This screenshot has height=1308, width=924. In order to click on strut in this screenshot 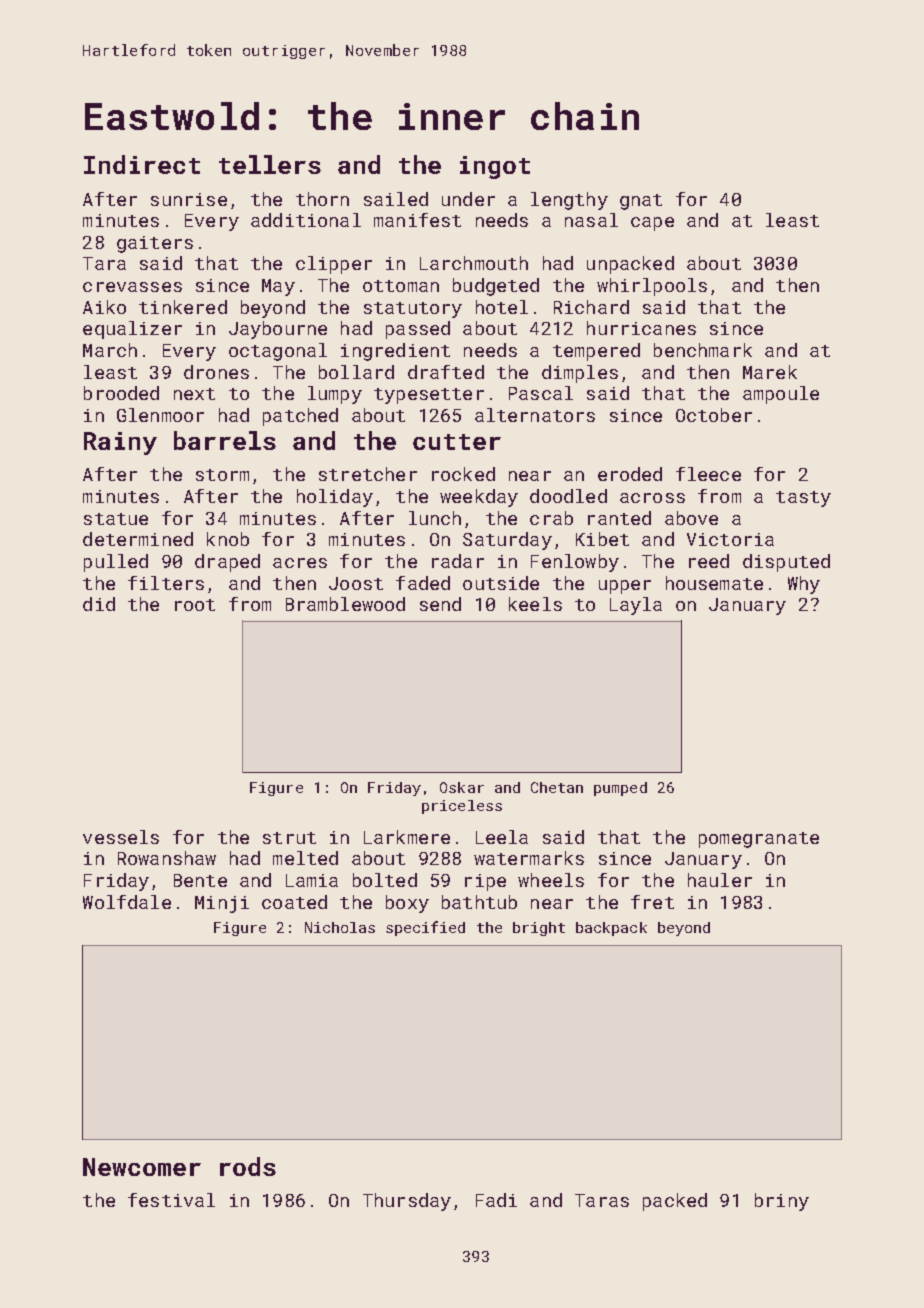, I will do `click(289, 838)`.
